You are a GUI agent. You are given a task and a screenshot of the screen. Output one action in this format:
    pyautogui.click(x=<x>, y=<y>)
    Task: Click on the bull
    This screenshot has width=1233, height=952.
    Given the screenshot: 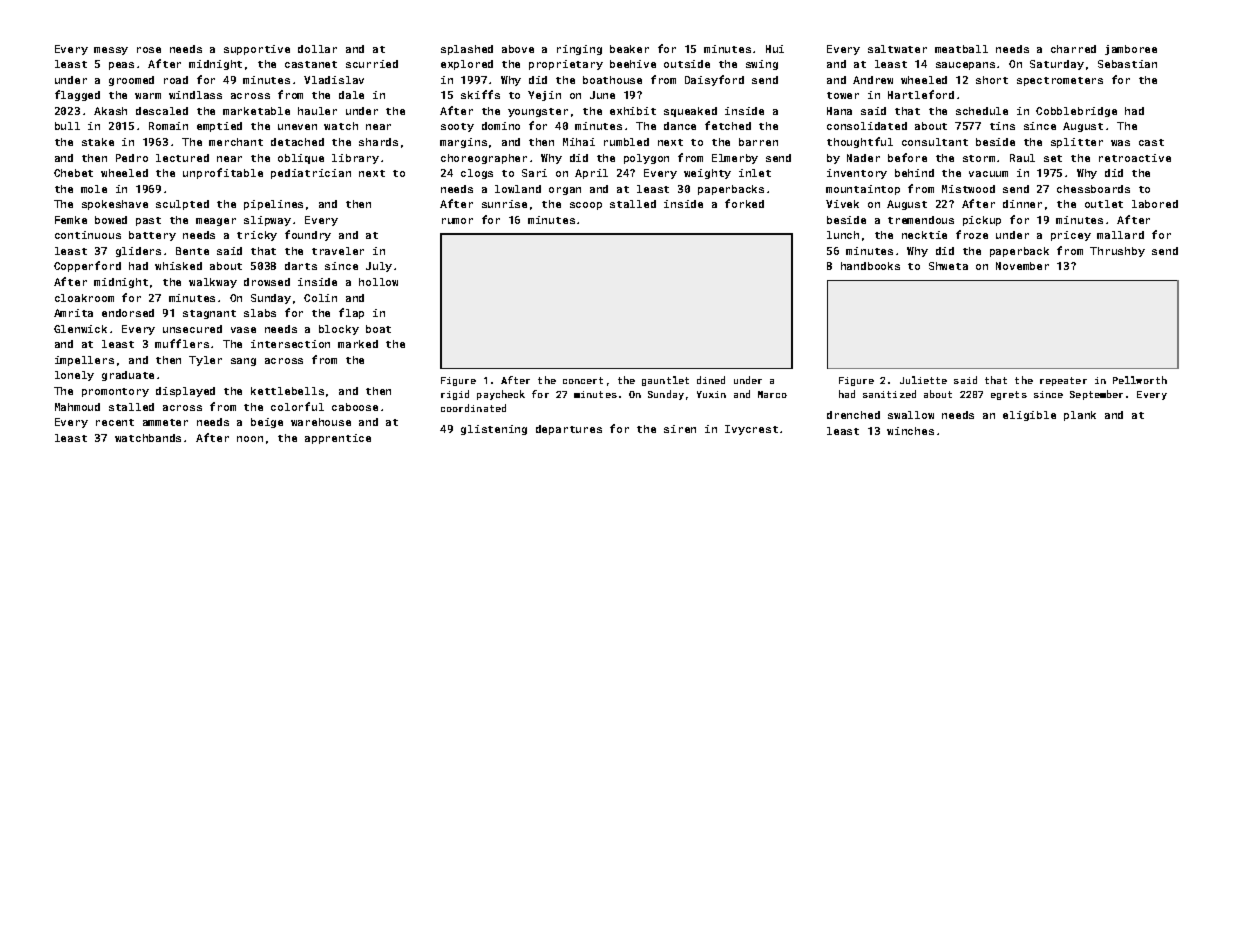 What is the action you would take?
    pyautogui.click(x=67, y=126)
